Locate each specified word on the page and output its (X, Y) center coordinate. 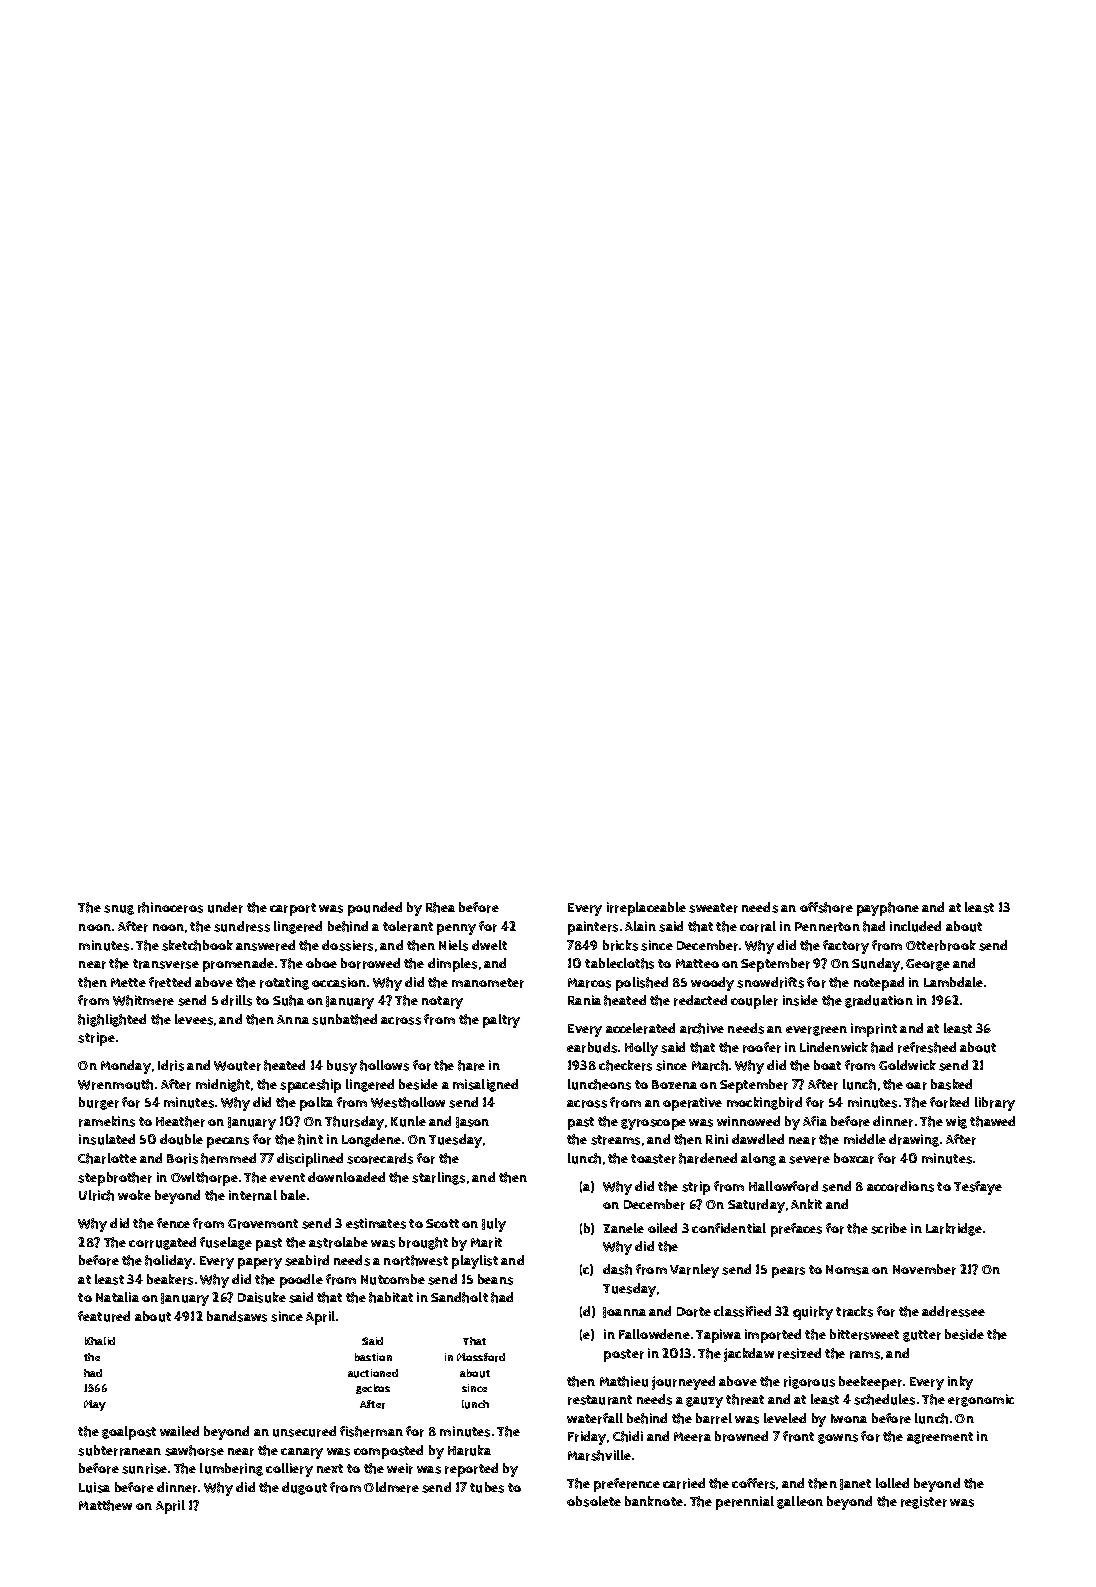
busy (342, 1067)
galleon (800, 1502)
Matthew (105, 1505)
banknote (654, 1501)
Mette (128, 982)
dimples (452, 965)
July (494, 1225)
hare (471, 1065)
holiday (168, 1262)
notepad (879, 984)
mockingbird (764, 1103)
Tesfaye (978, 1188)
